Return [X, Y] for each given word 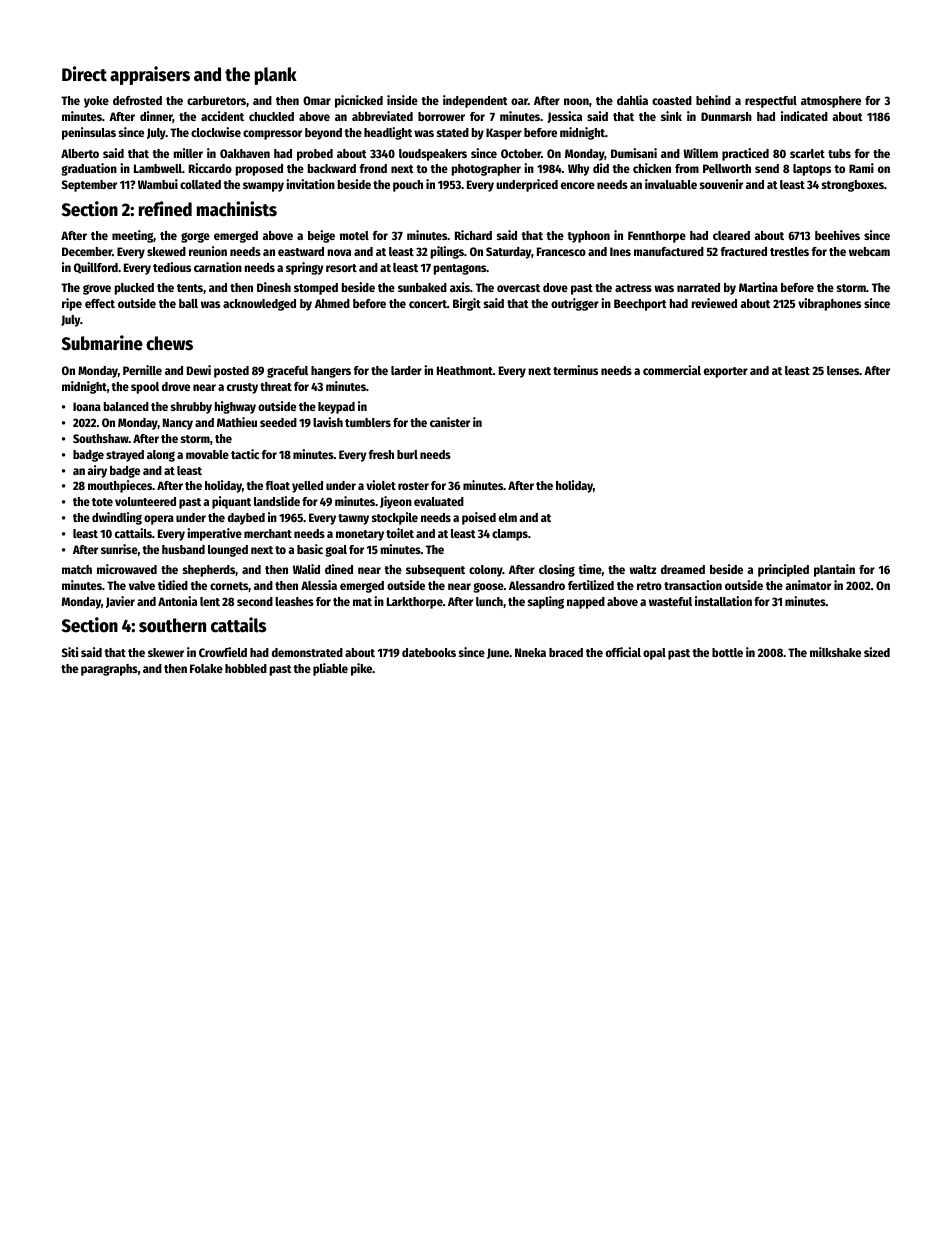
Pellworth [727, 168]
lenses [843, 370]
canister [450, 422]
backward [332, 168]
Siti [70, 652]
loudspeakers [433, 155]
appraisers [150, 75]
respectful [771, 102]
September [89, 186]
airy [97, 471]
